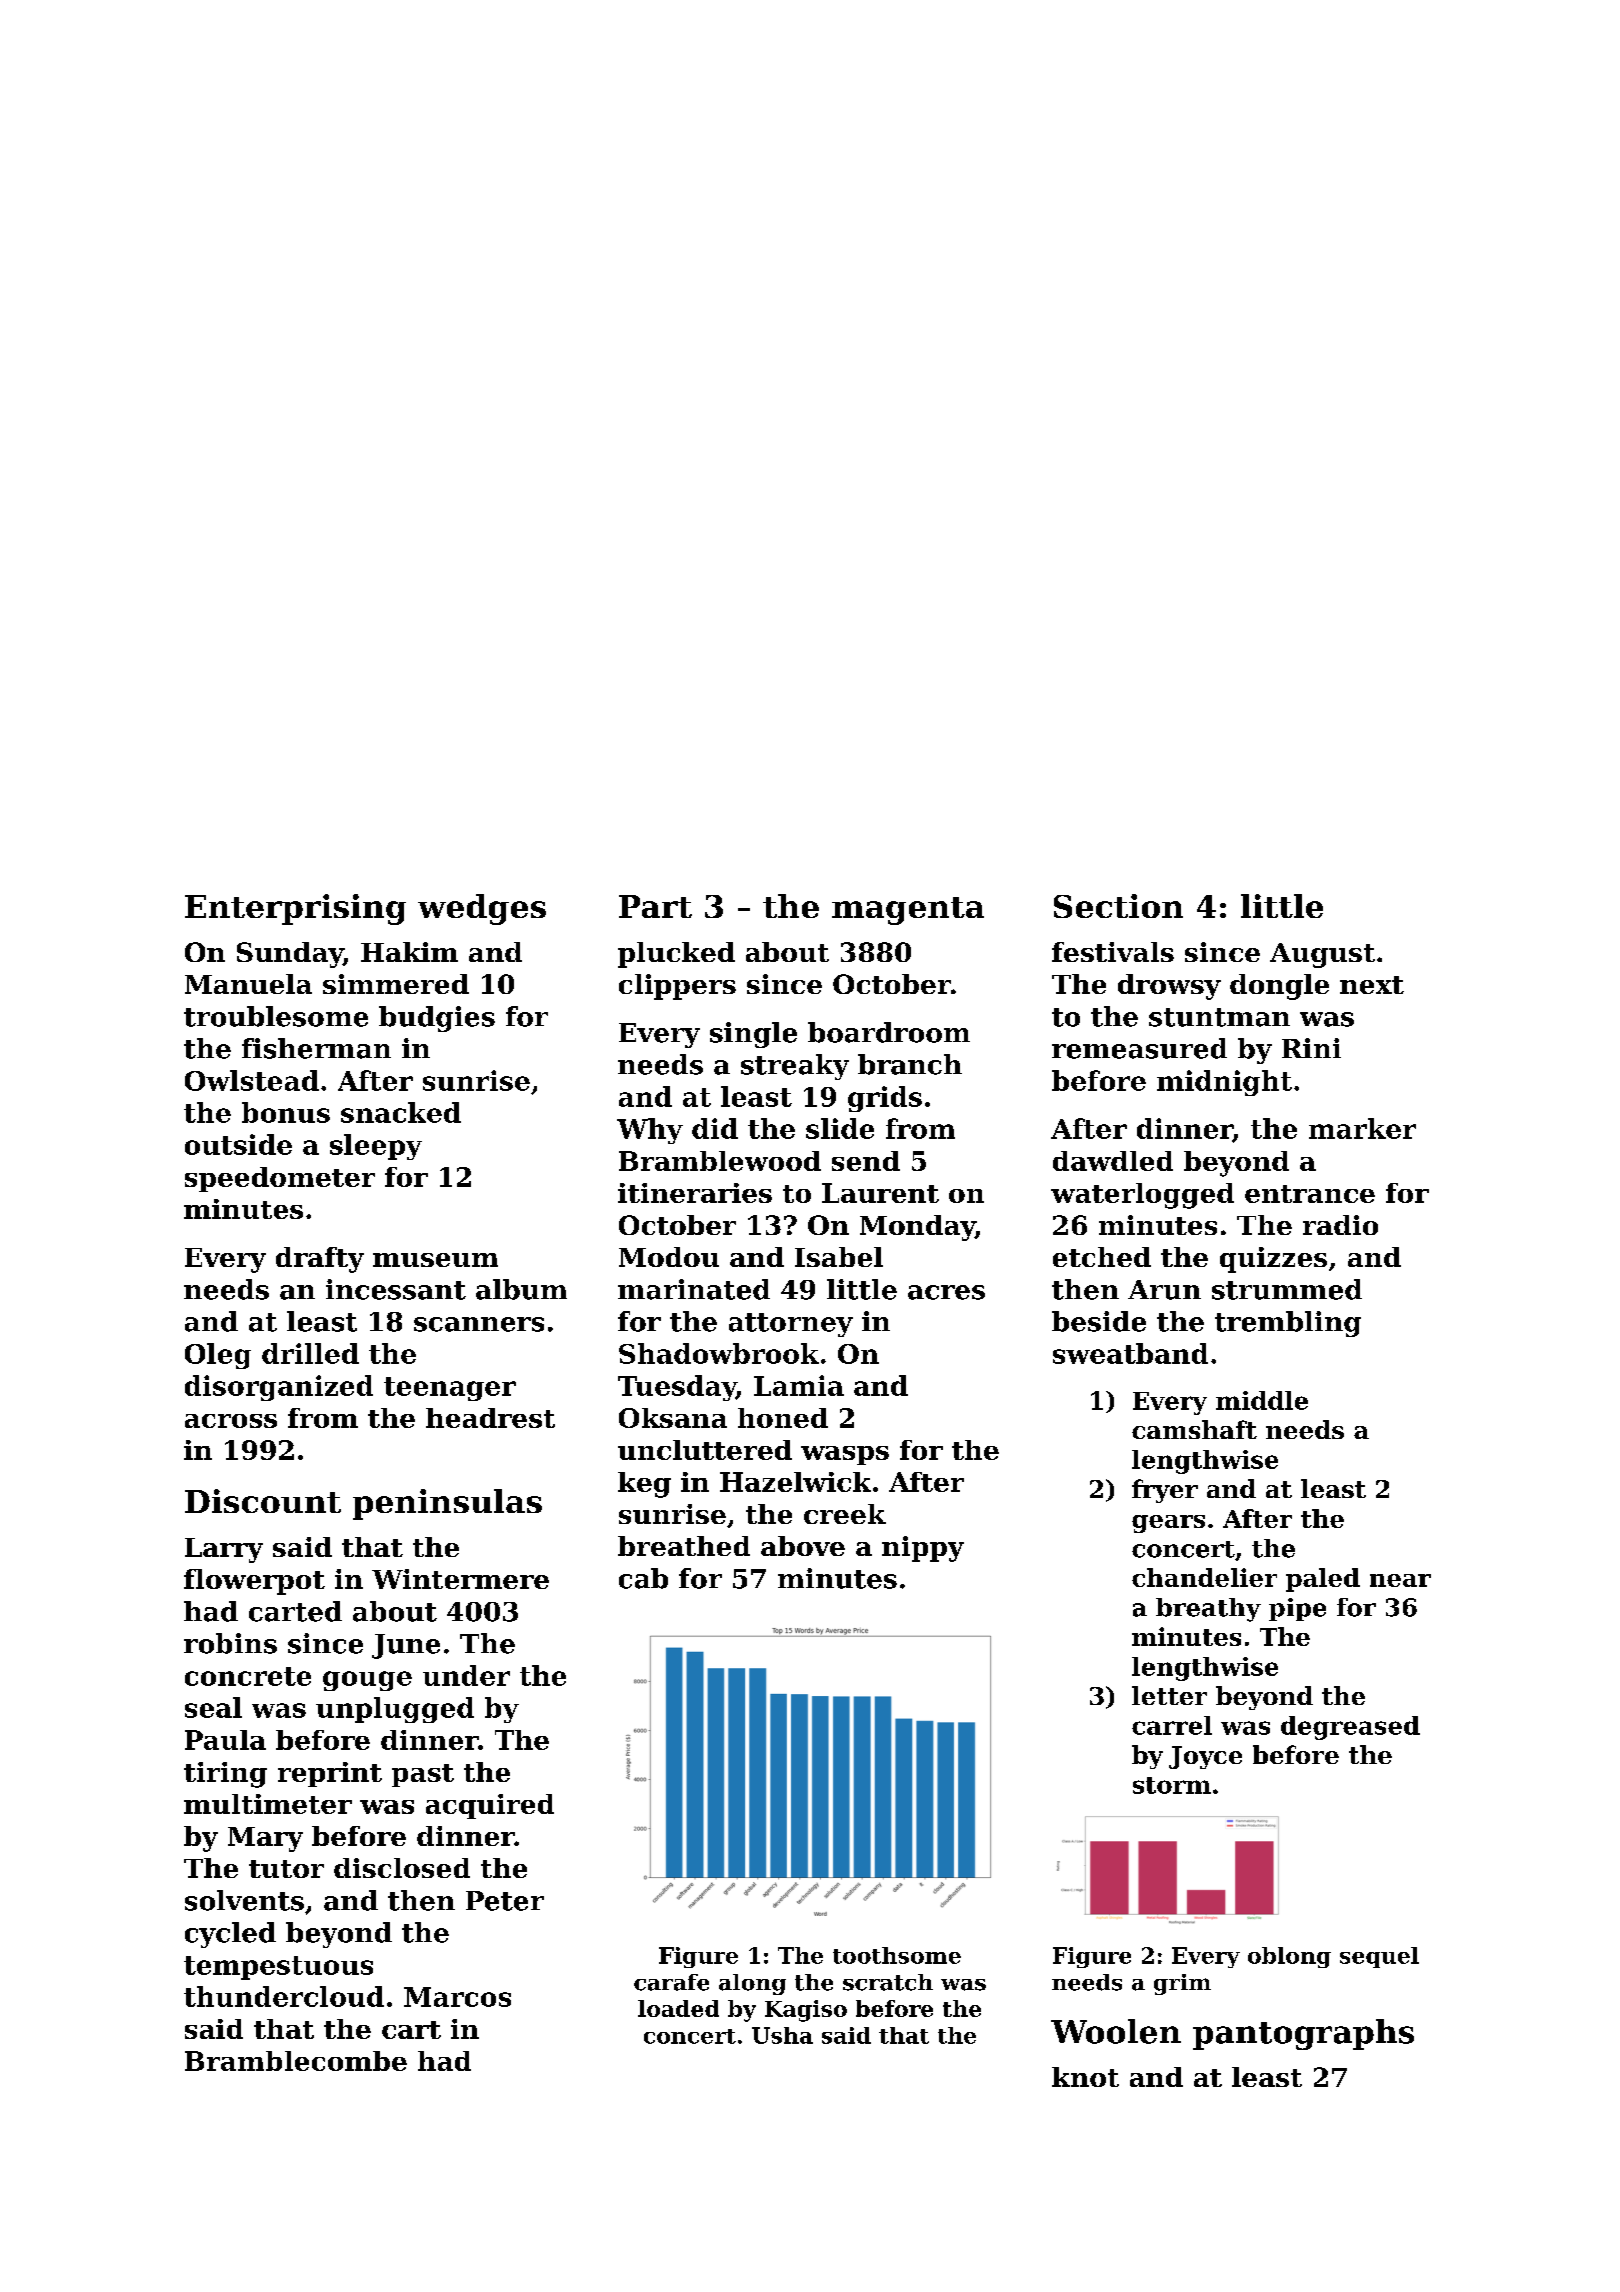 This page has height=2292, width=1620. Describe the element at coordinates (1350, 1728) in the page. I see `degreased` at that location.
